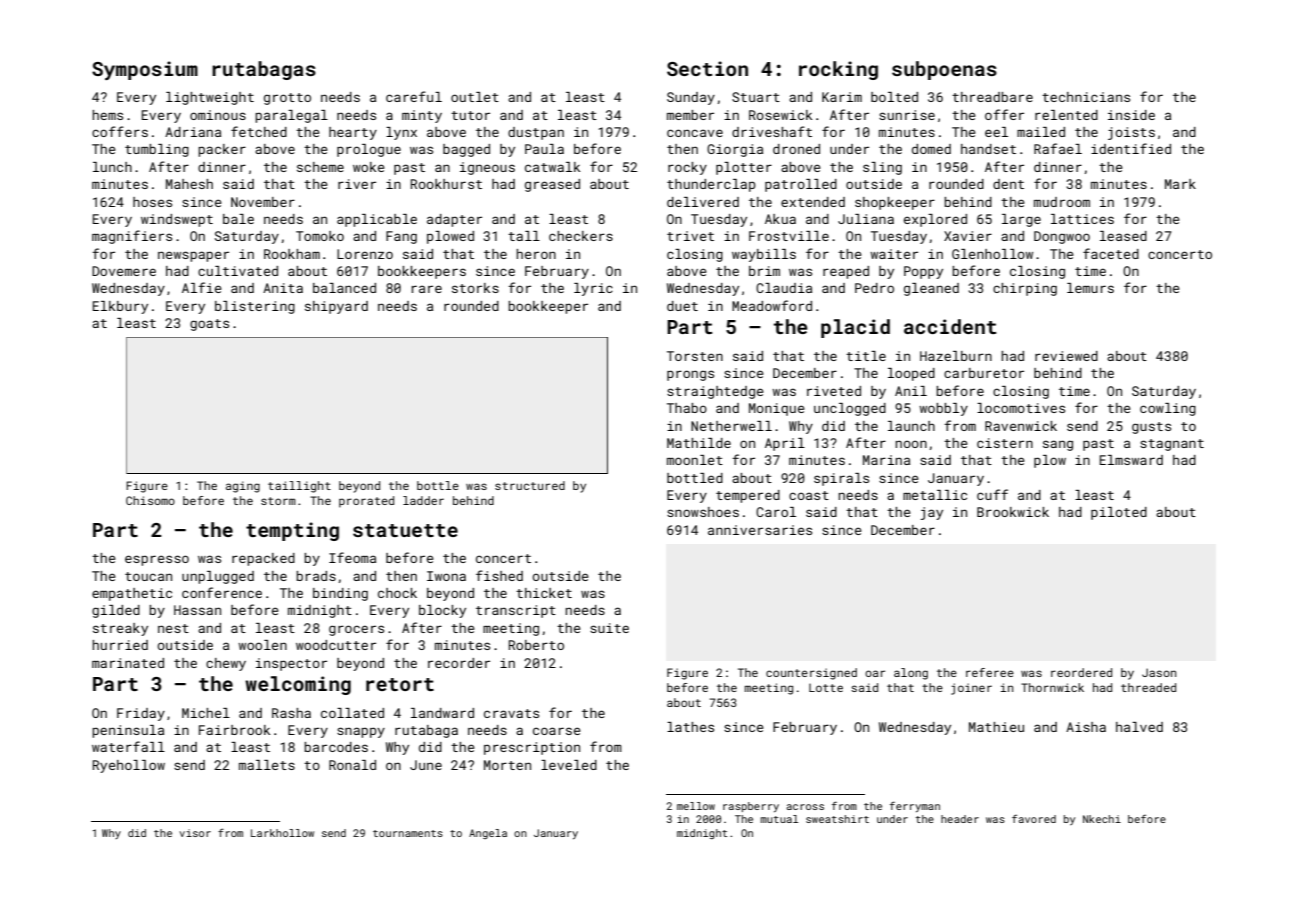 This document has height=924, width=1308. What do you see at coordinates (996, 727) in the document?
I see `Mathieu` at bounding box center [996, 727].
